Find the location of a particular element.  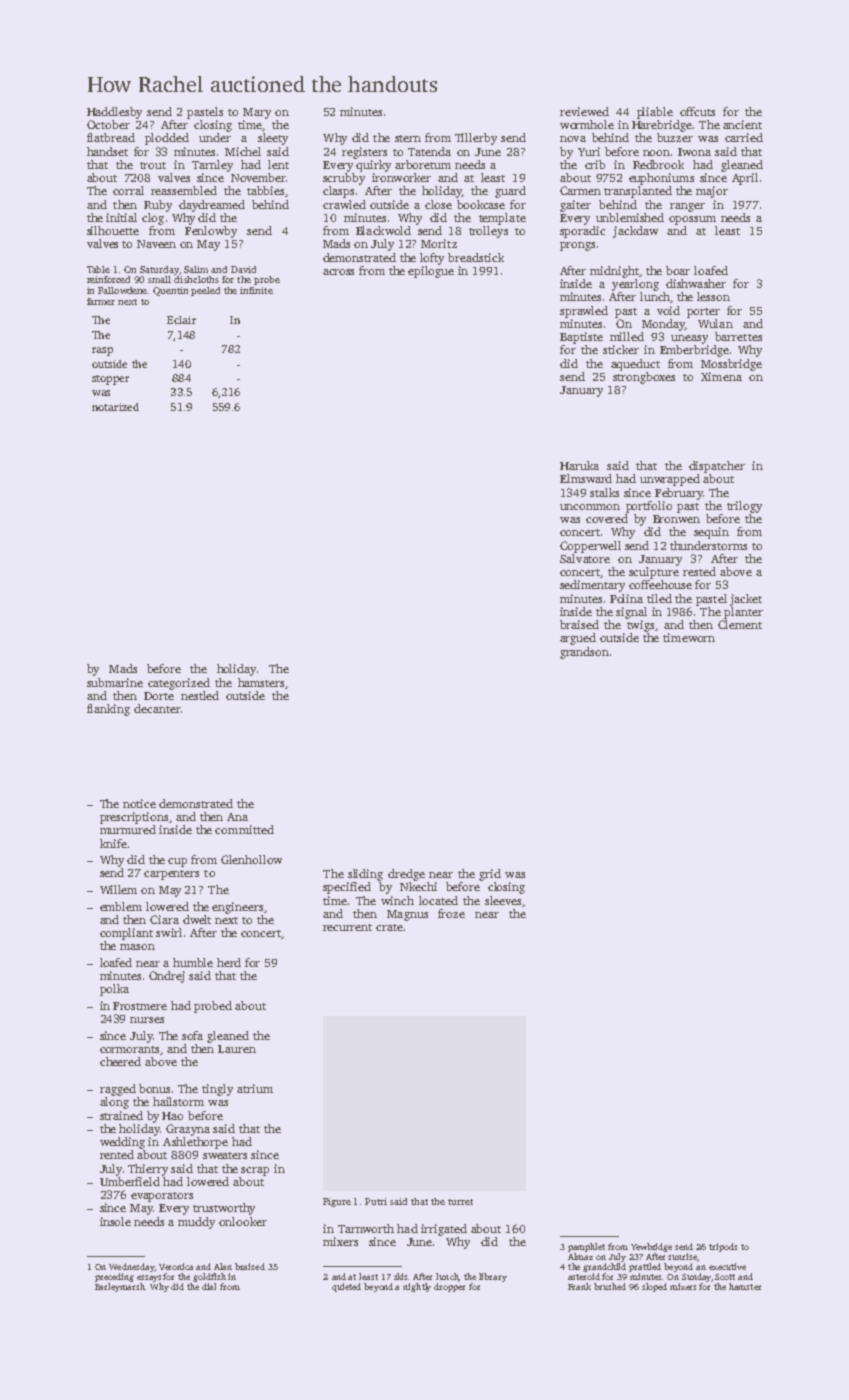

quirky is located at coordinates (373, 166).
